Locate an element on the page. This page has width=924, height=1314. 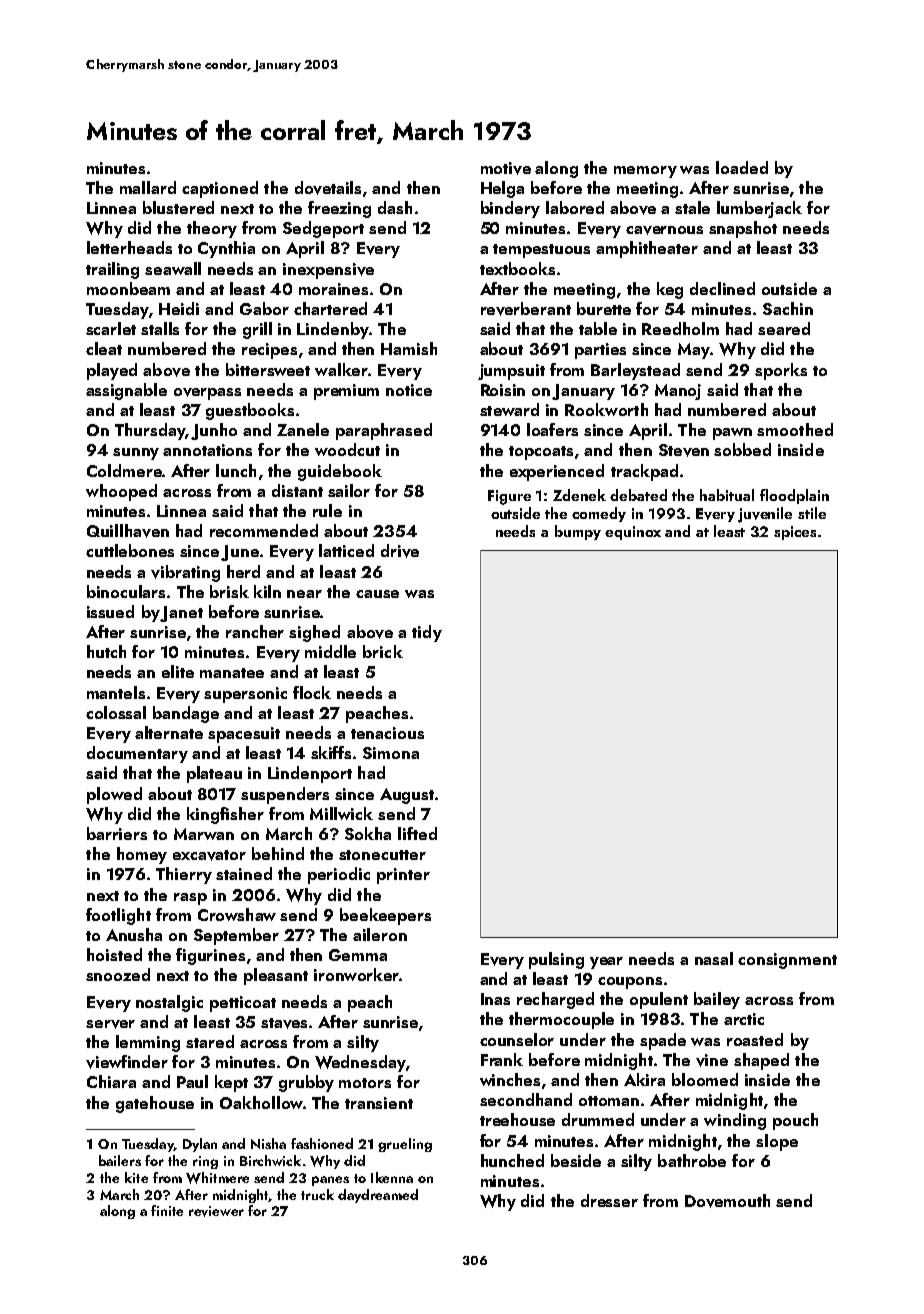
kingfisher is located at coordinates (225, 815).
